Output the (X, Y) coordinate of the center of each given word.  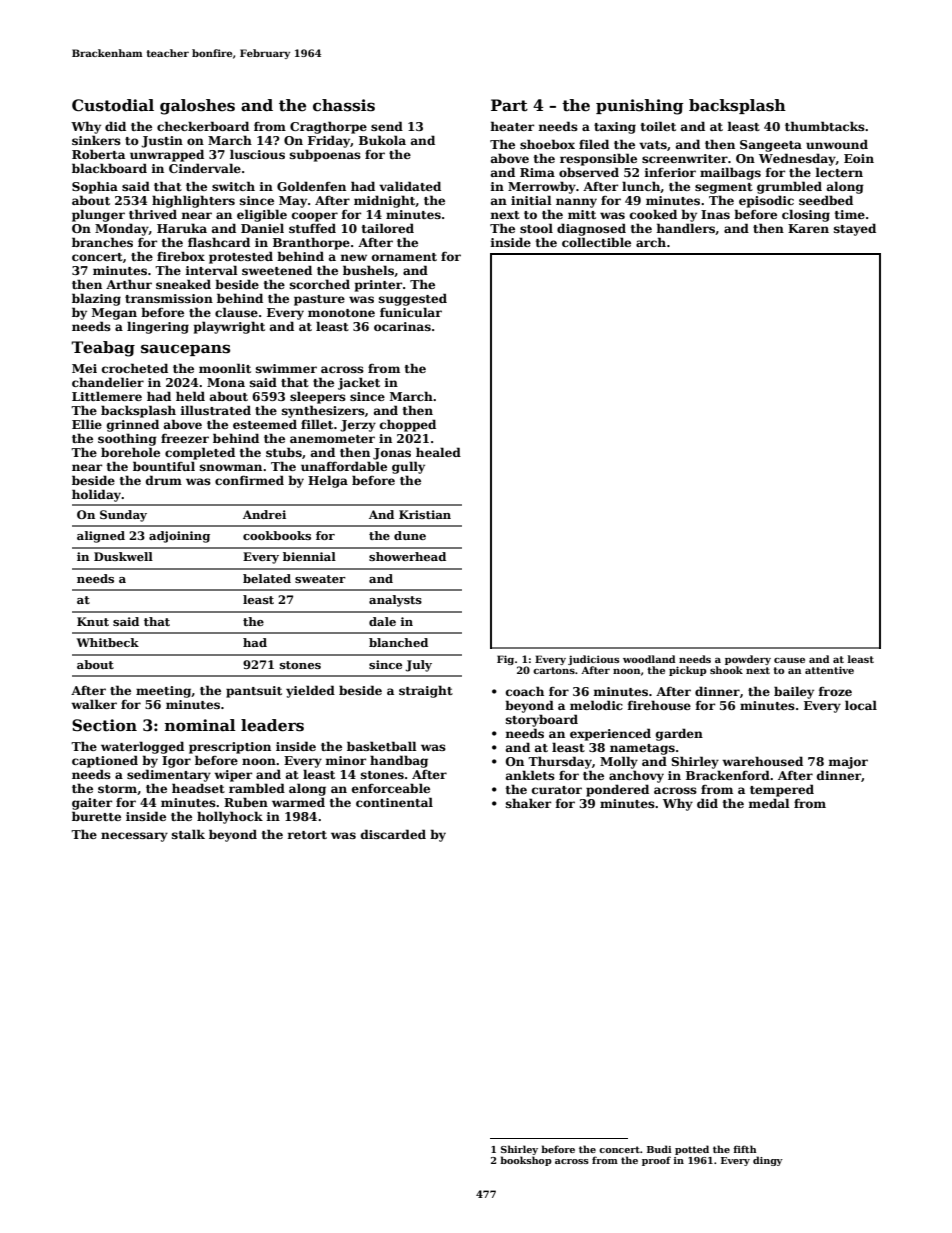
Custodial (113, 105)
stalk (188, 834)
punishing (640, 107)
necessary (134, 837)
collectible (596, 242)
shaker (528, 803)
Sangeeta (771, 146)
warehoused (762, 761)
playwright (229, 327)
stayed (855, 229)
